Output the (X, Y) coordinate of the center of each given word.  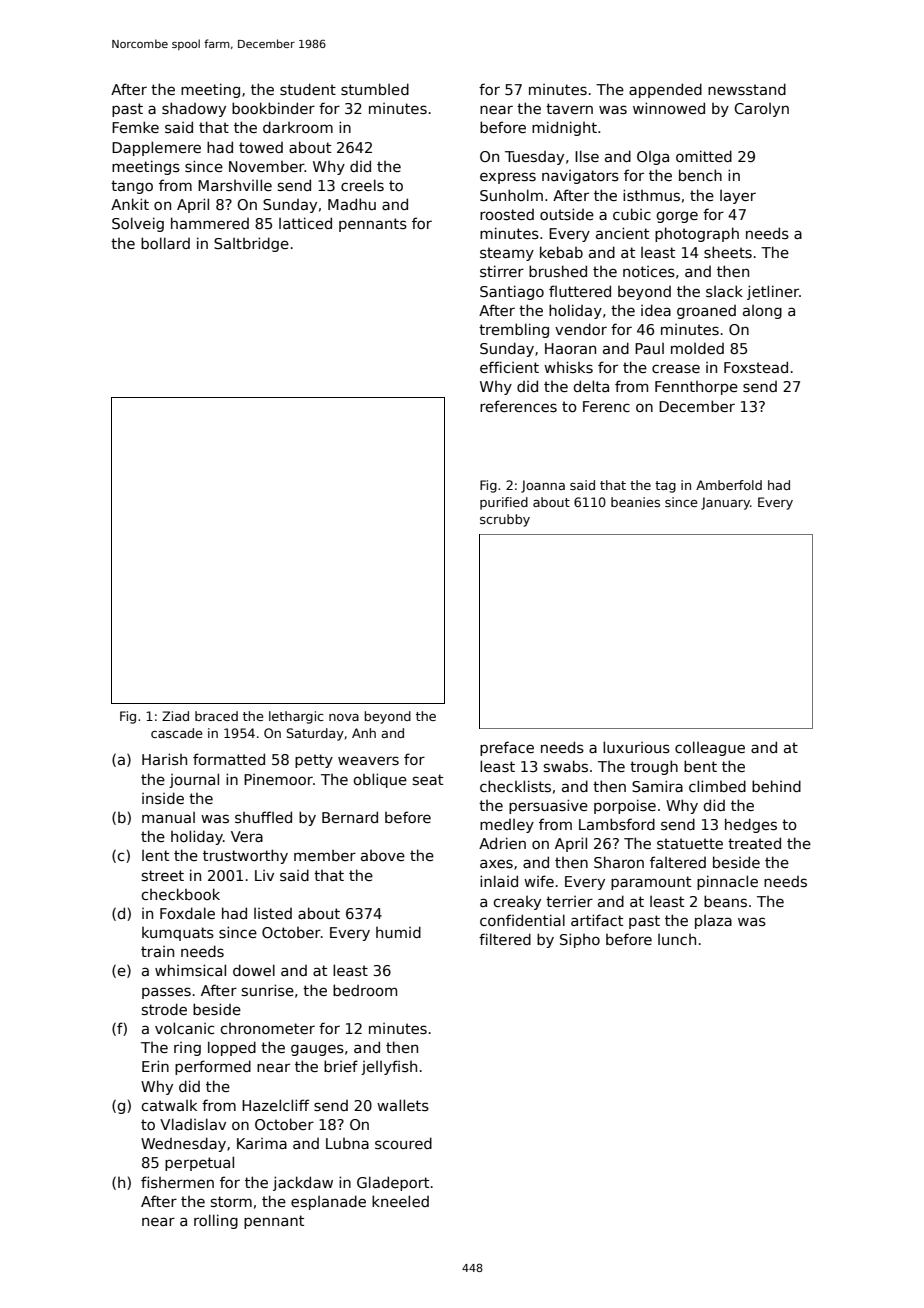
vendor (581, 329)
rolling (216, 1221)
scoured (403, 1143)
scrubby (505, 520)
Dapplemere (156, 148)
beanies (635, 502)
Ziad (175, 716)
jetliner (773, 292)
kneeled (400, 1201)
